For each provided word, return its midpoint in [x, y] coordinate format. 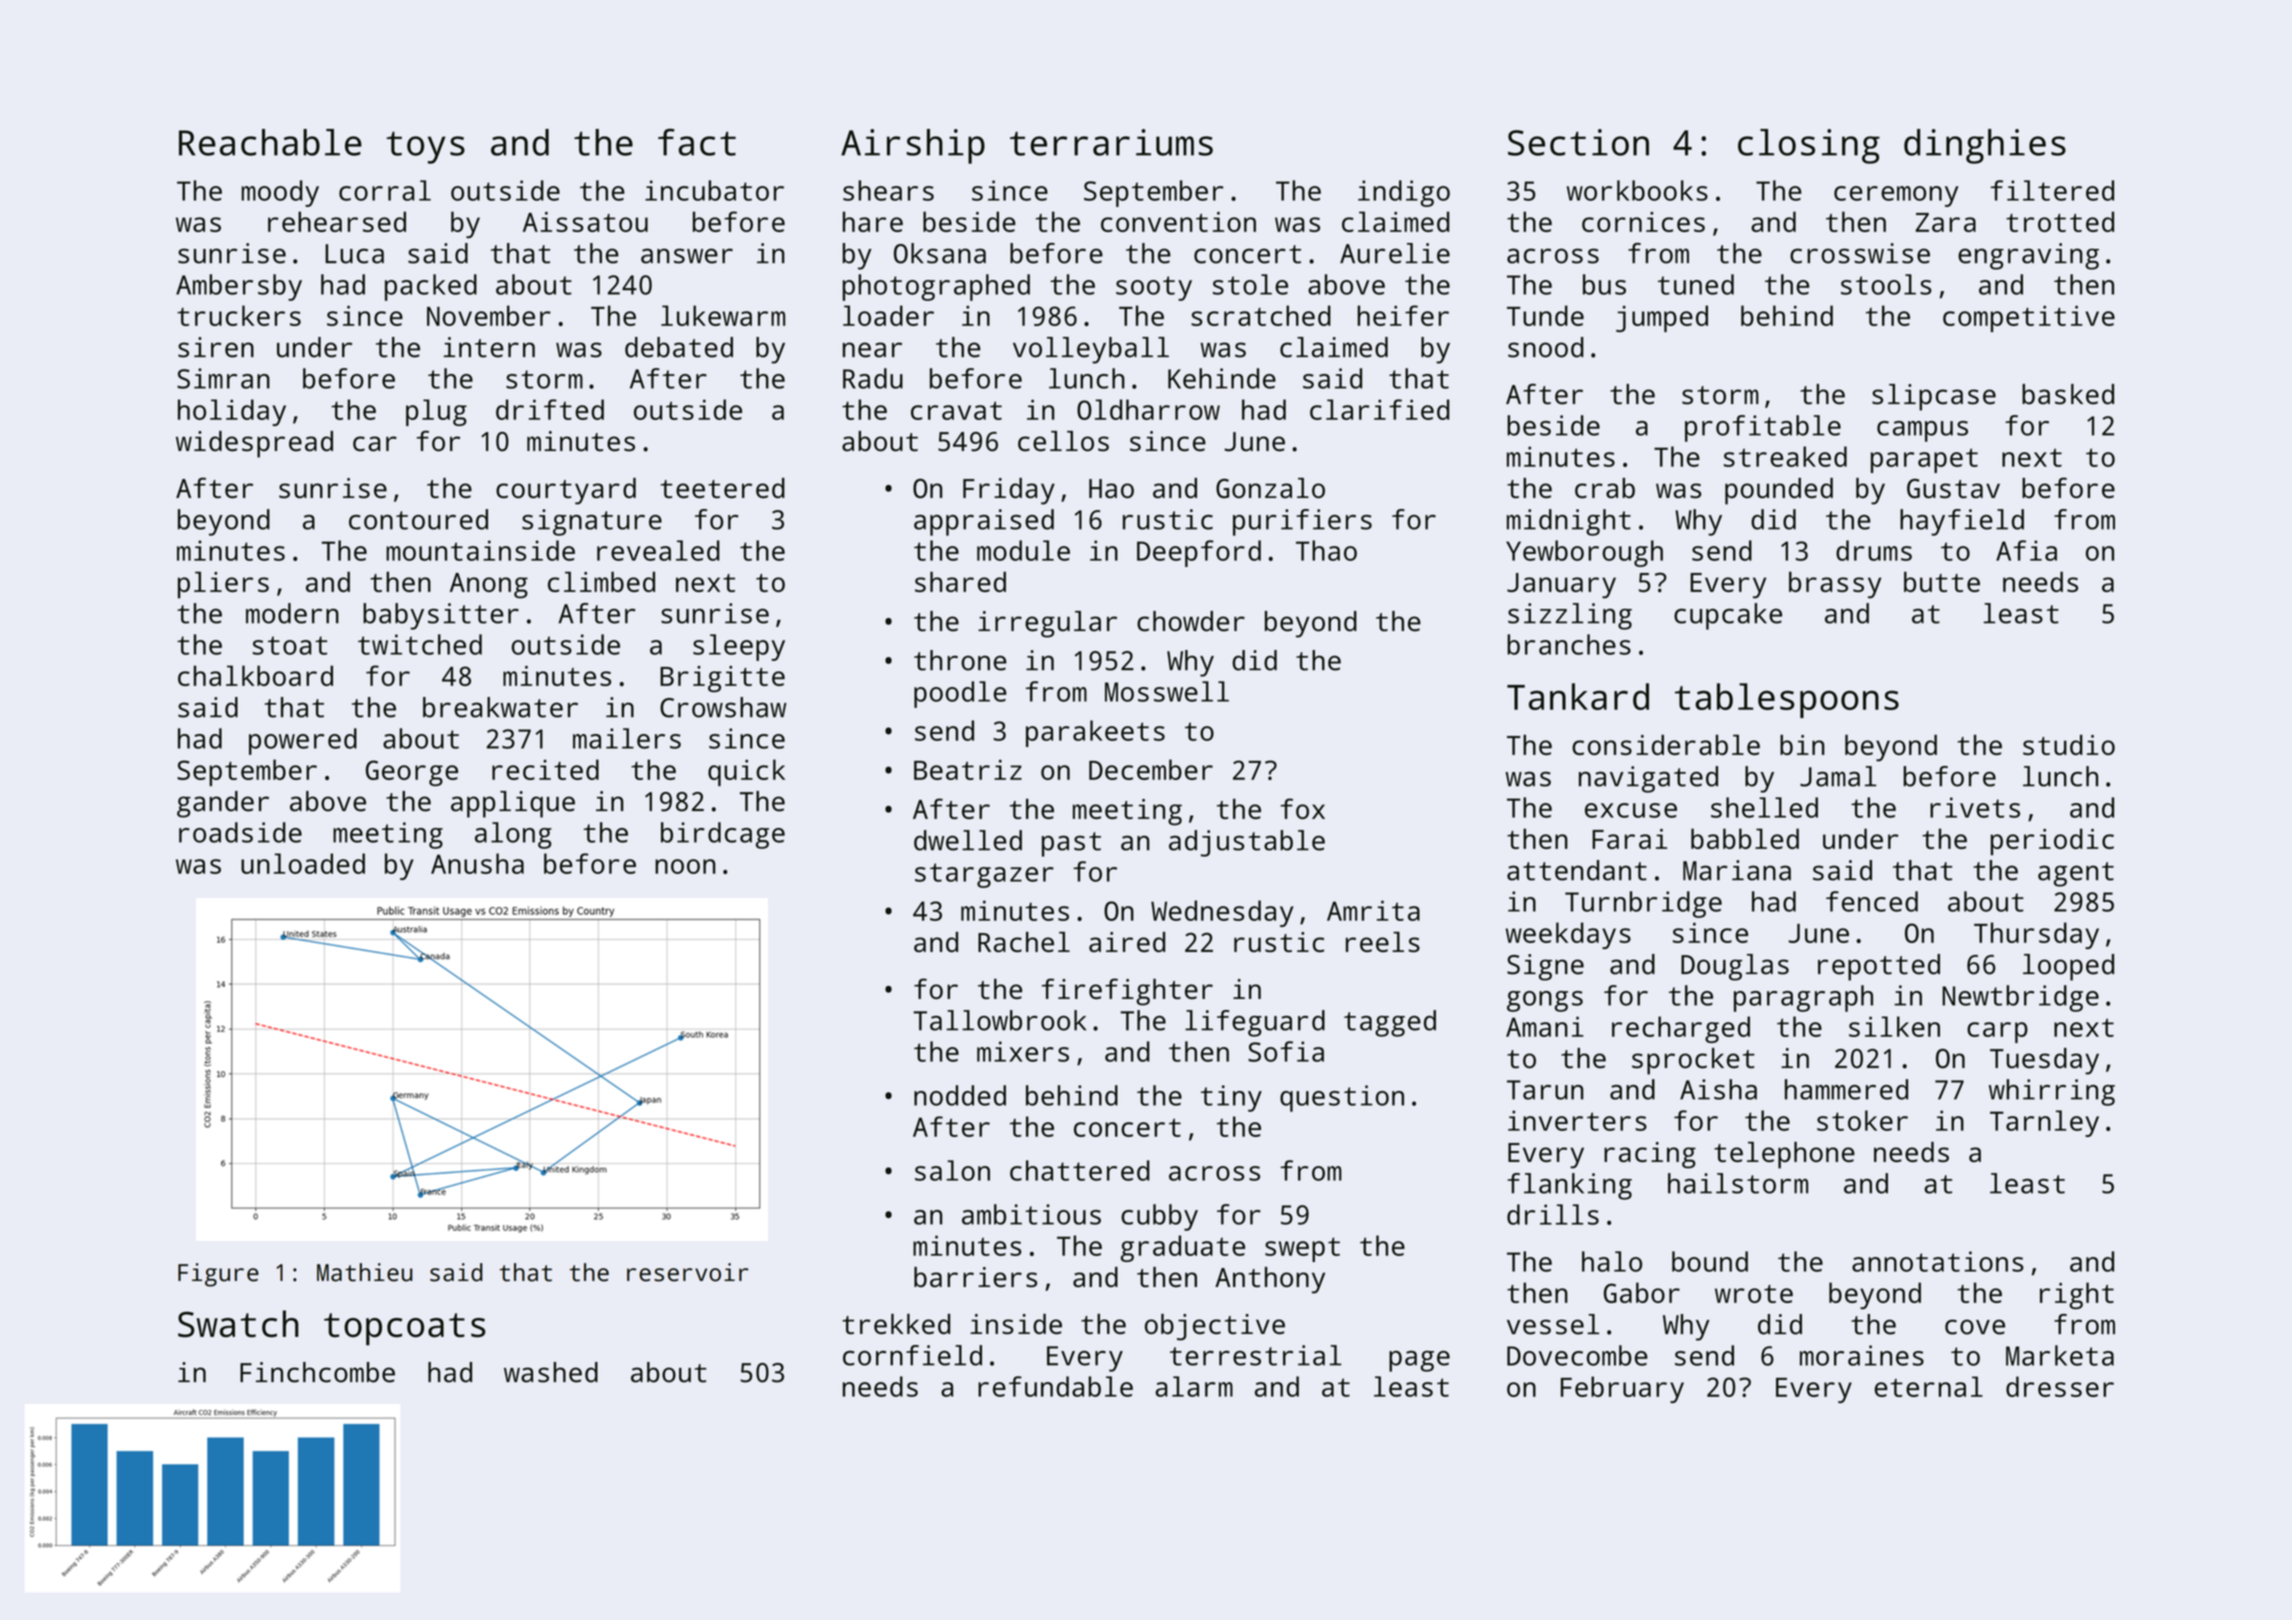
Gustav [1953, 489]
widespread [254, 444]
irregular [1047, 624]
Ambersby [239, 287]
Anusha [477, 863]
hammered [1846, 1089]
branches [1569, 644]
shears [888, 190]
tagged [1390, 1023]
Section [1578, 142]
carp [1997, 1032]
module [1023, 550]
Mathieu [364, 1272]
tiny [1231, 1098]
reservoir [688, 1272]
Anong [489, 586]
